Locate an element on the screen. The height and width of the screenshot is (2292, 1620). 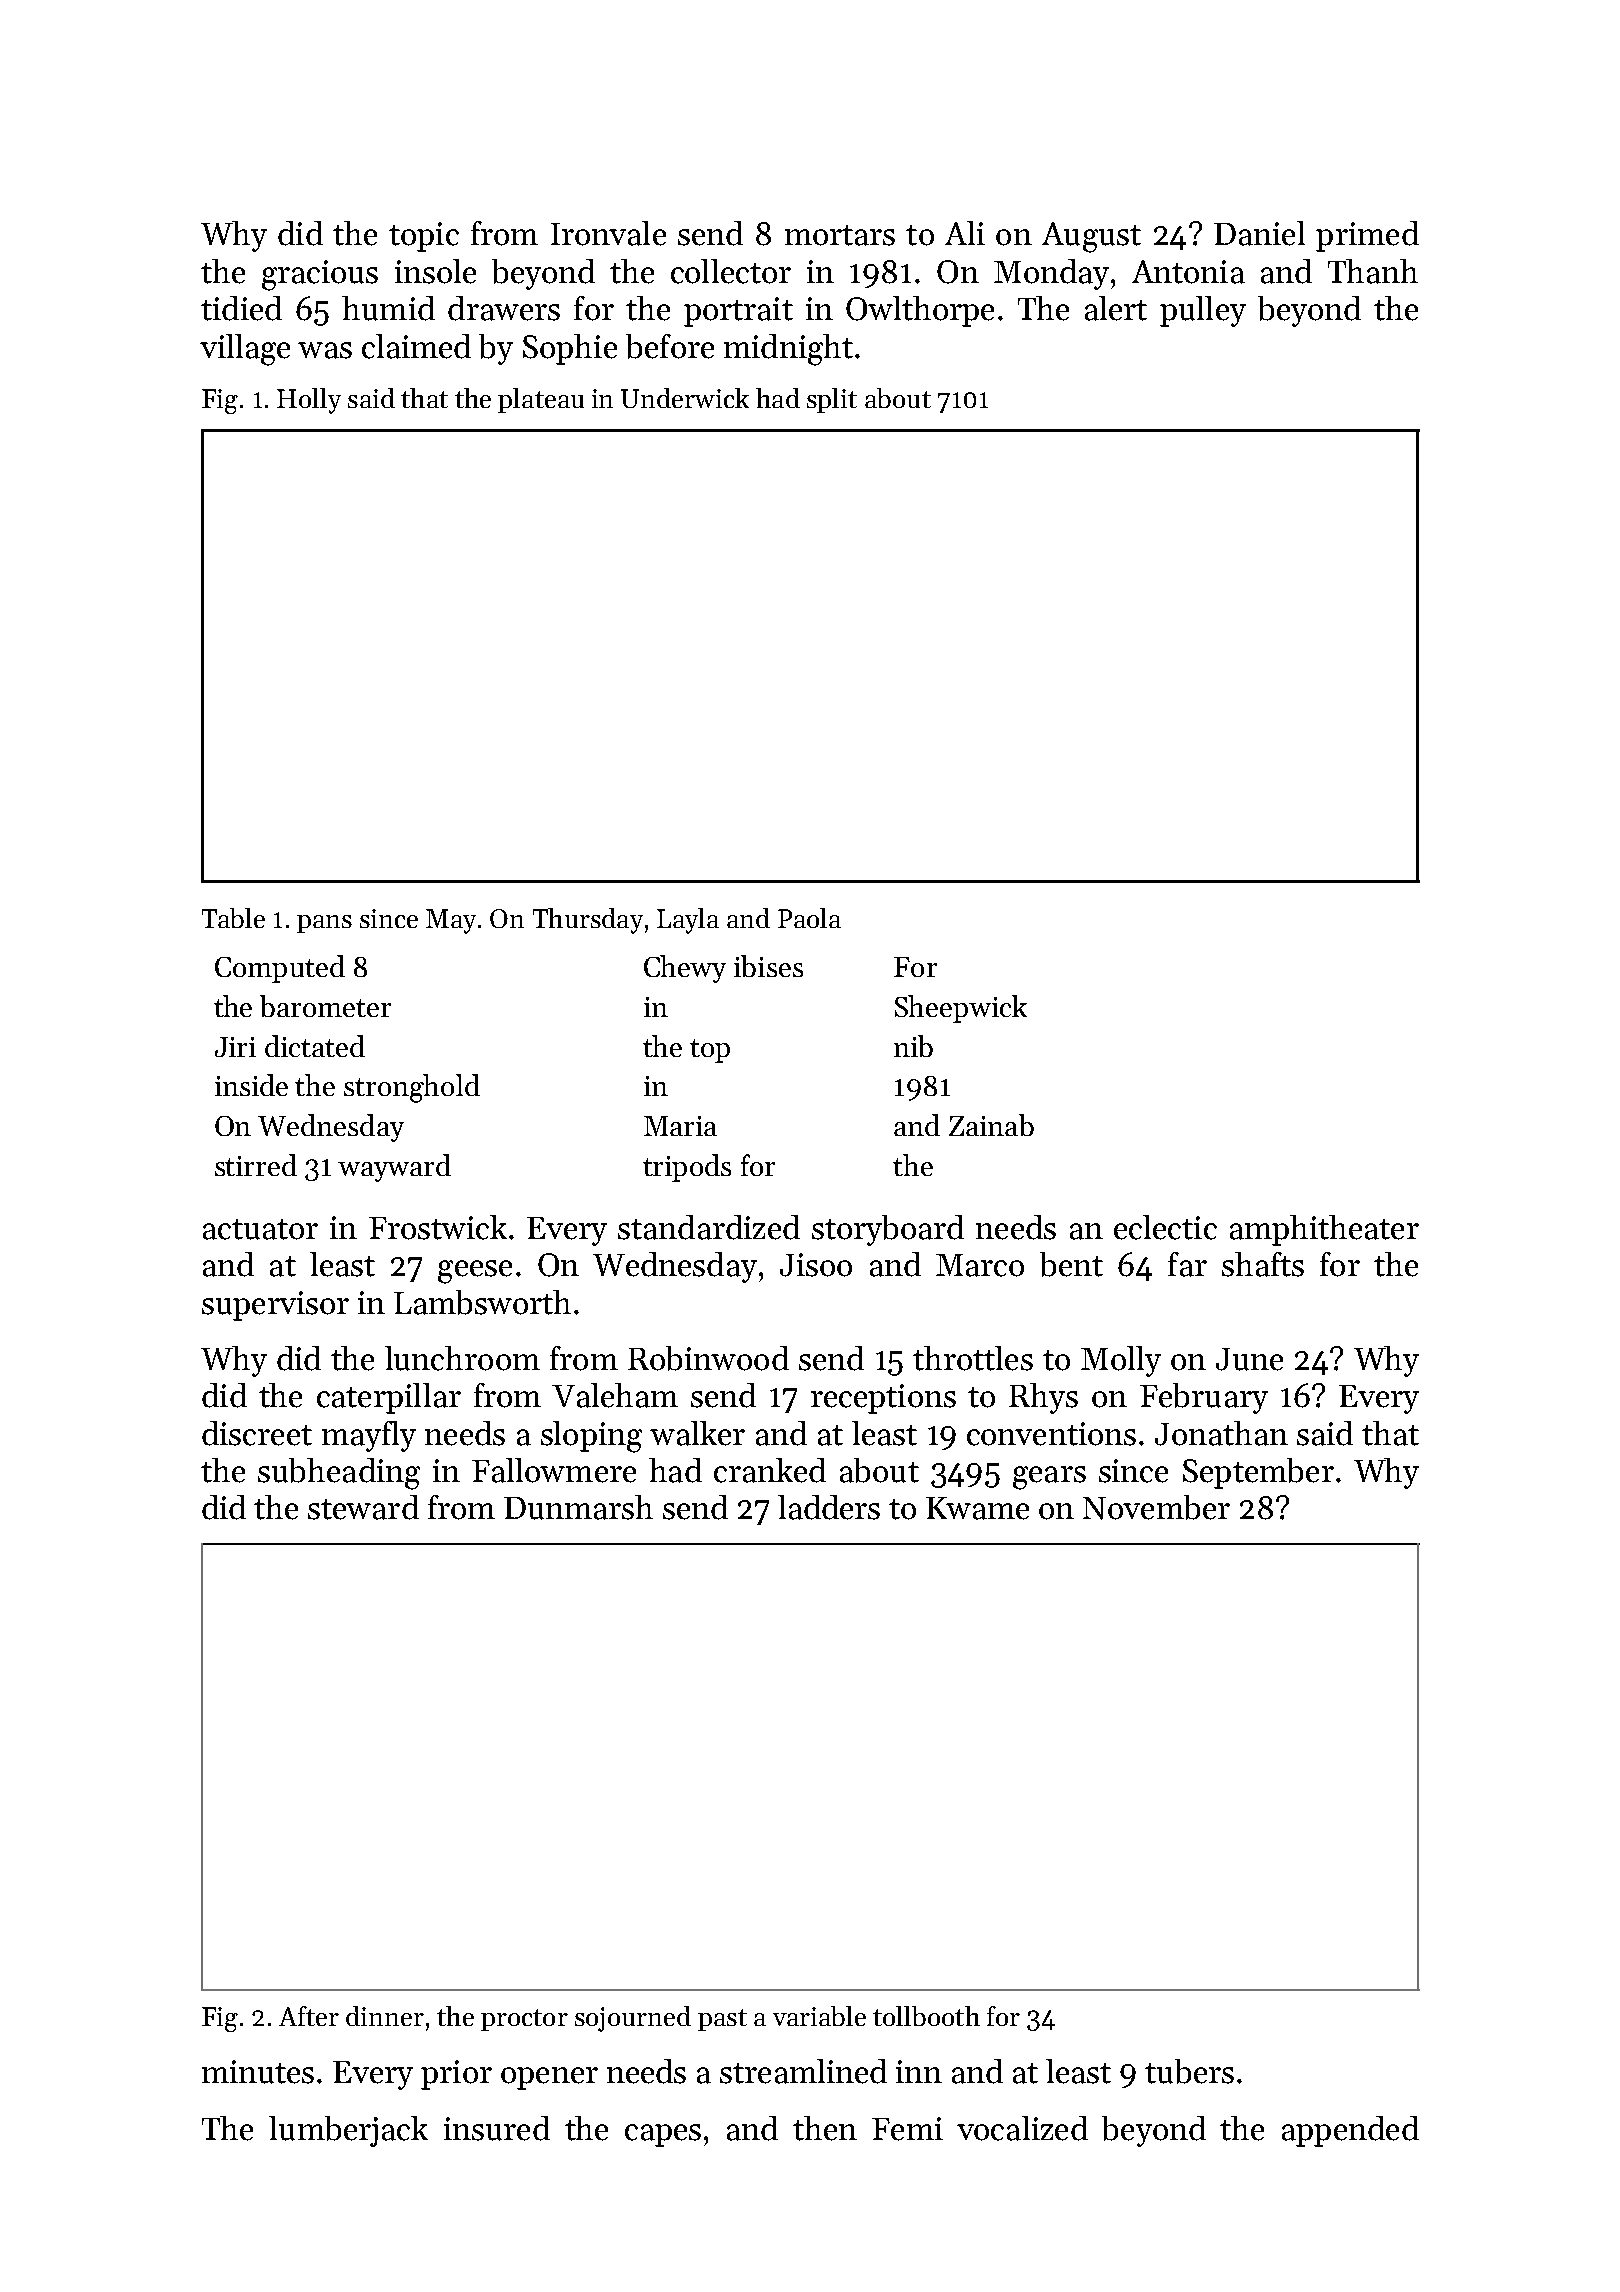
pulley is located at coordinates (1203, 311).
